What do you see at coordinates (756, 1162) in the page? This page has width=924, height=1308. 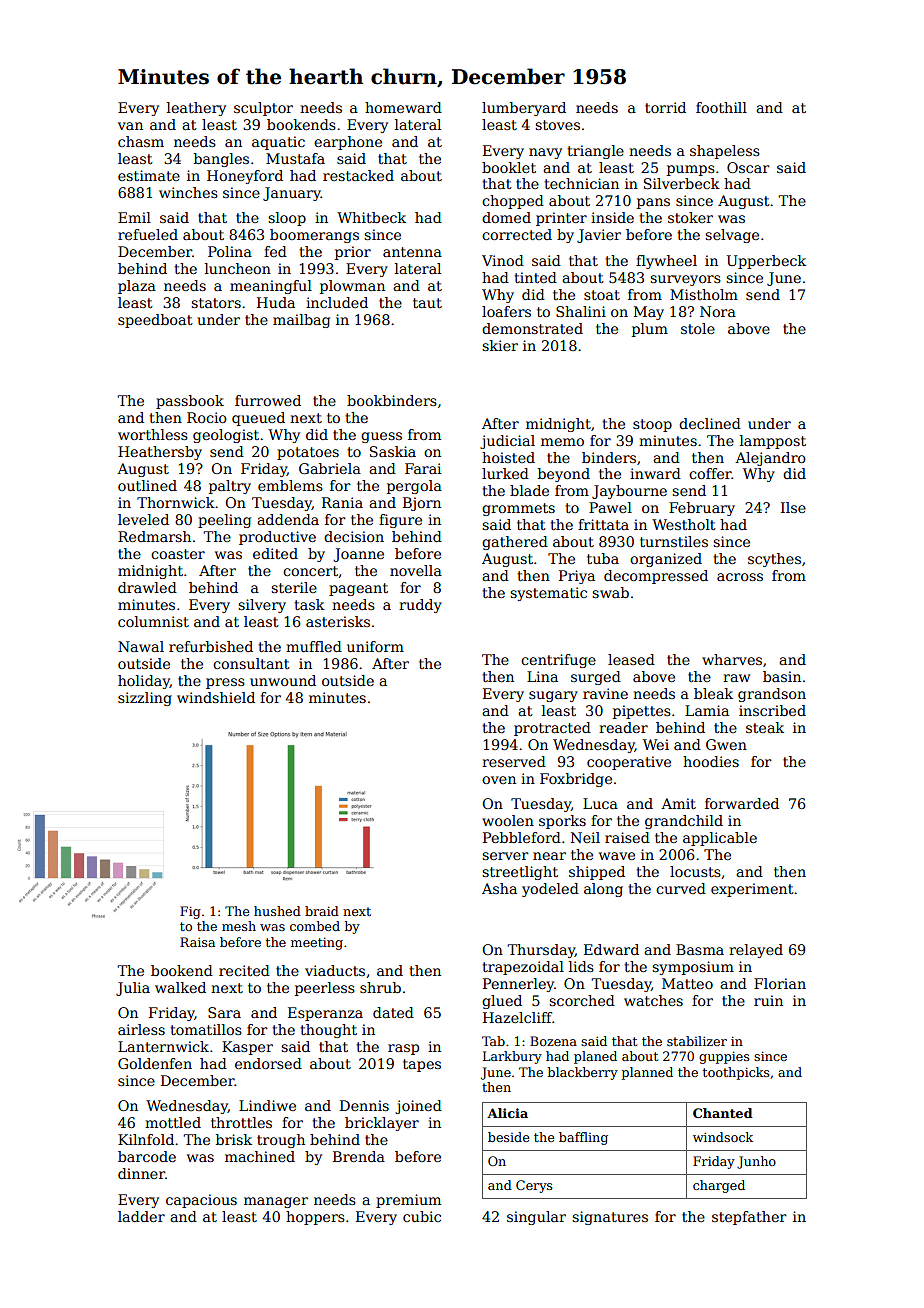 I see `Junho` at bounding box center [756, 1162].
